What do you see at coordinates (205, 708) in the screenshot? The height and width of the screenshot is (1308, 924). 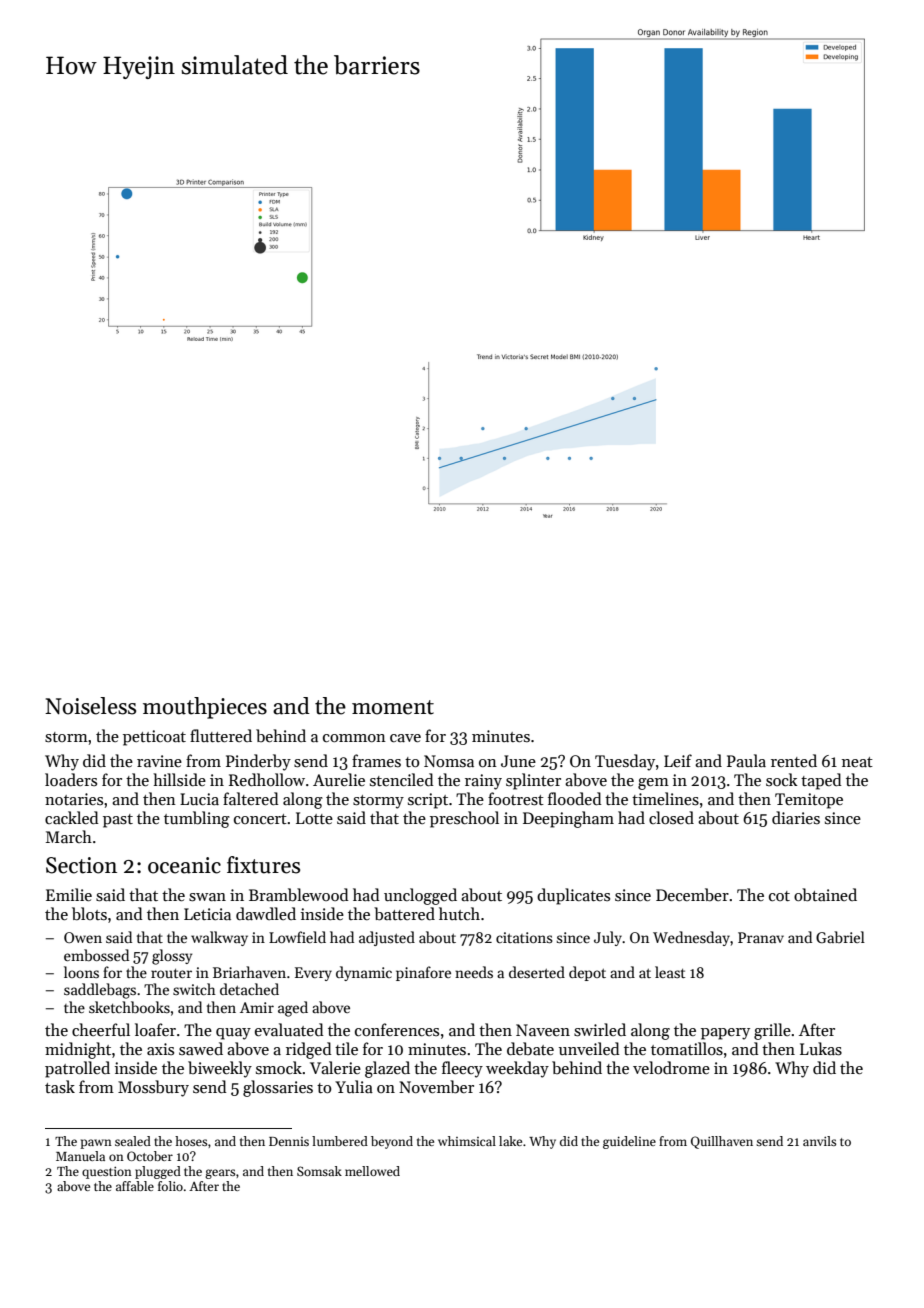 I see `mouthpieces` at bounding box center [205, 708].
